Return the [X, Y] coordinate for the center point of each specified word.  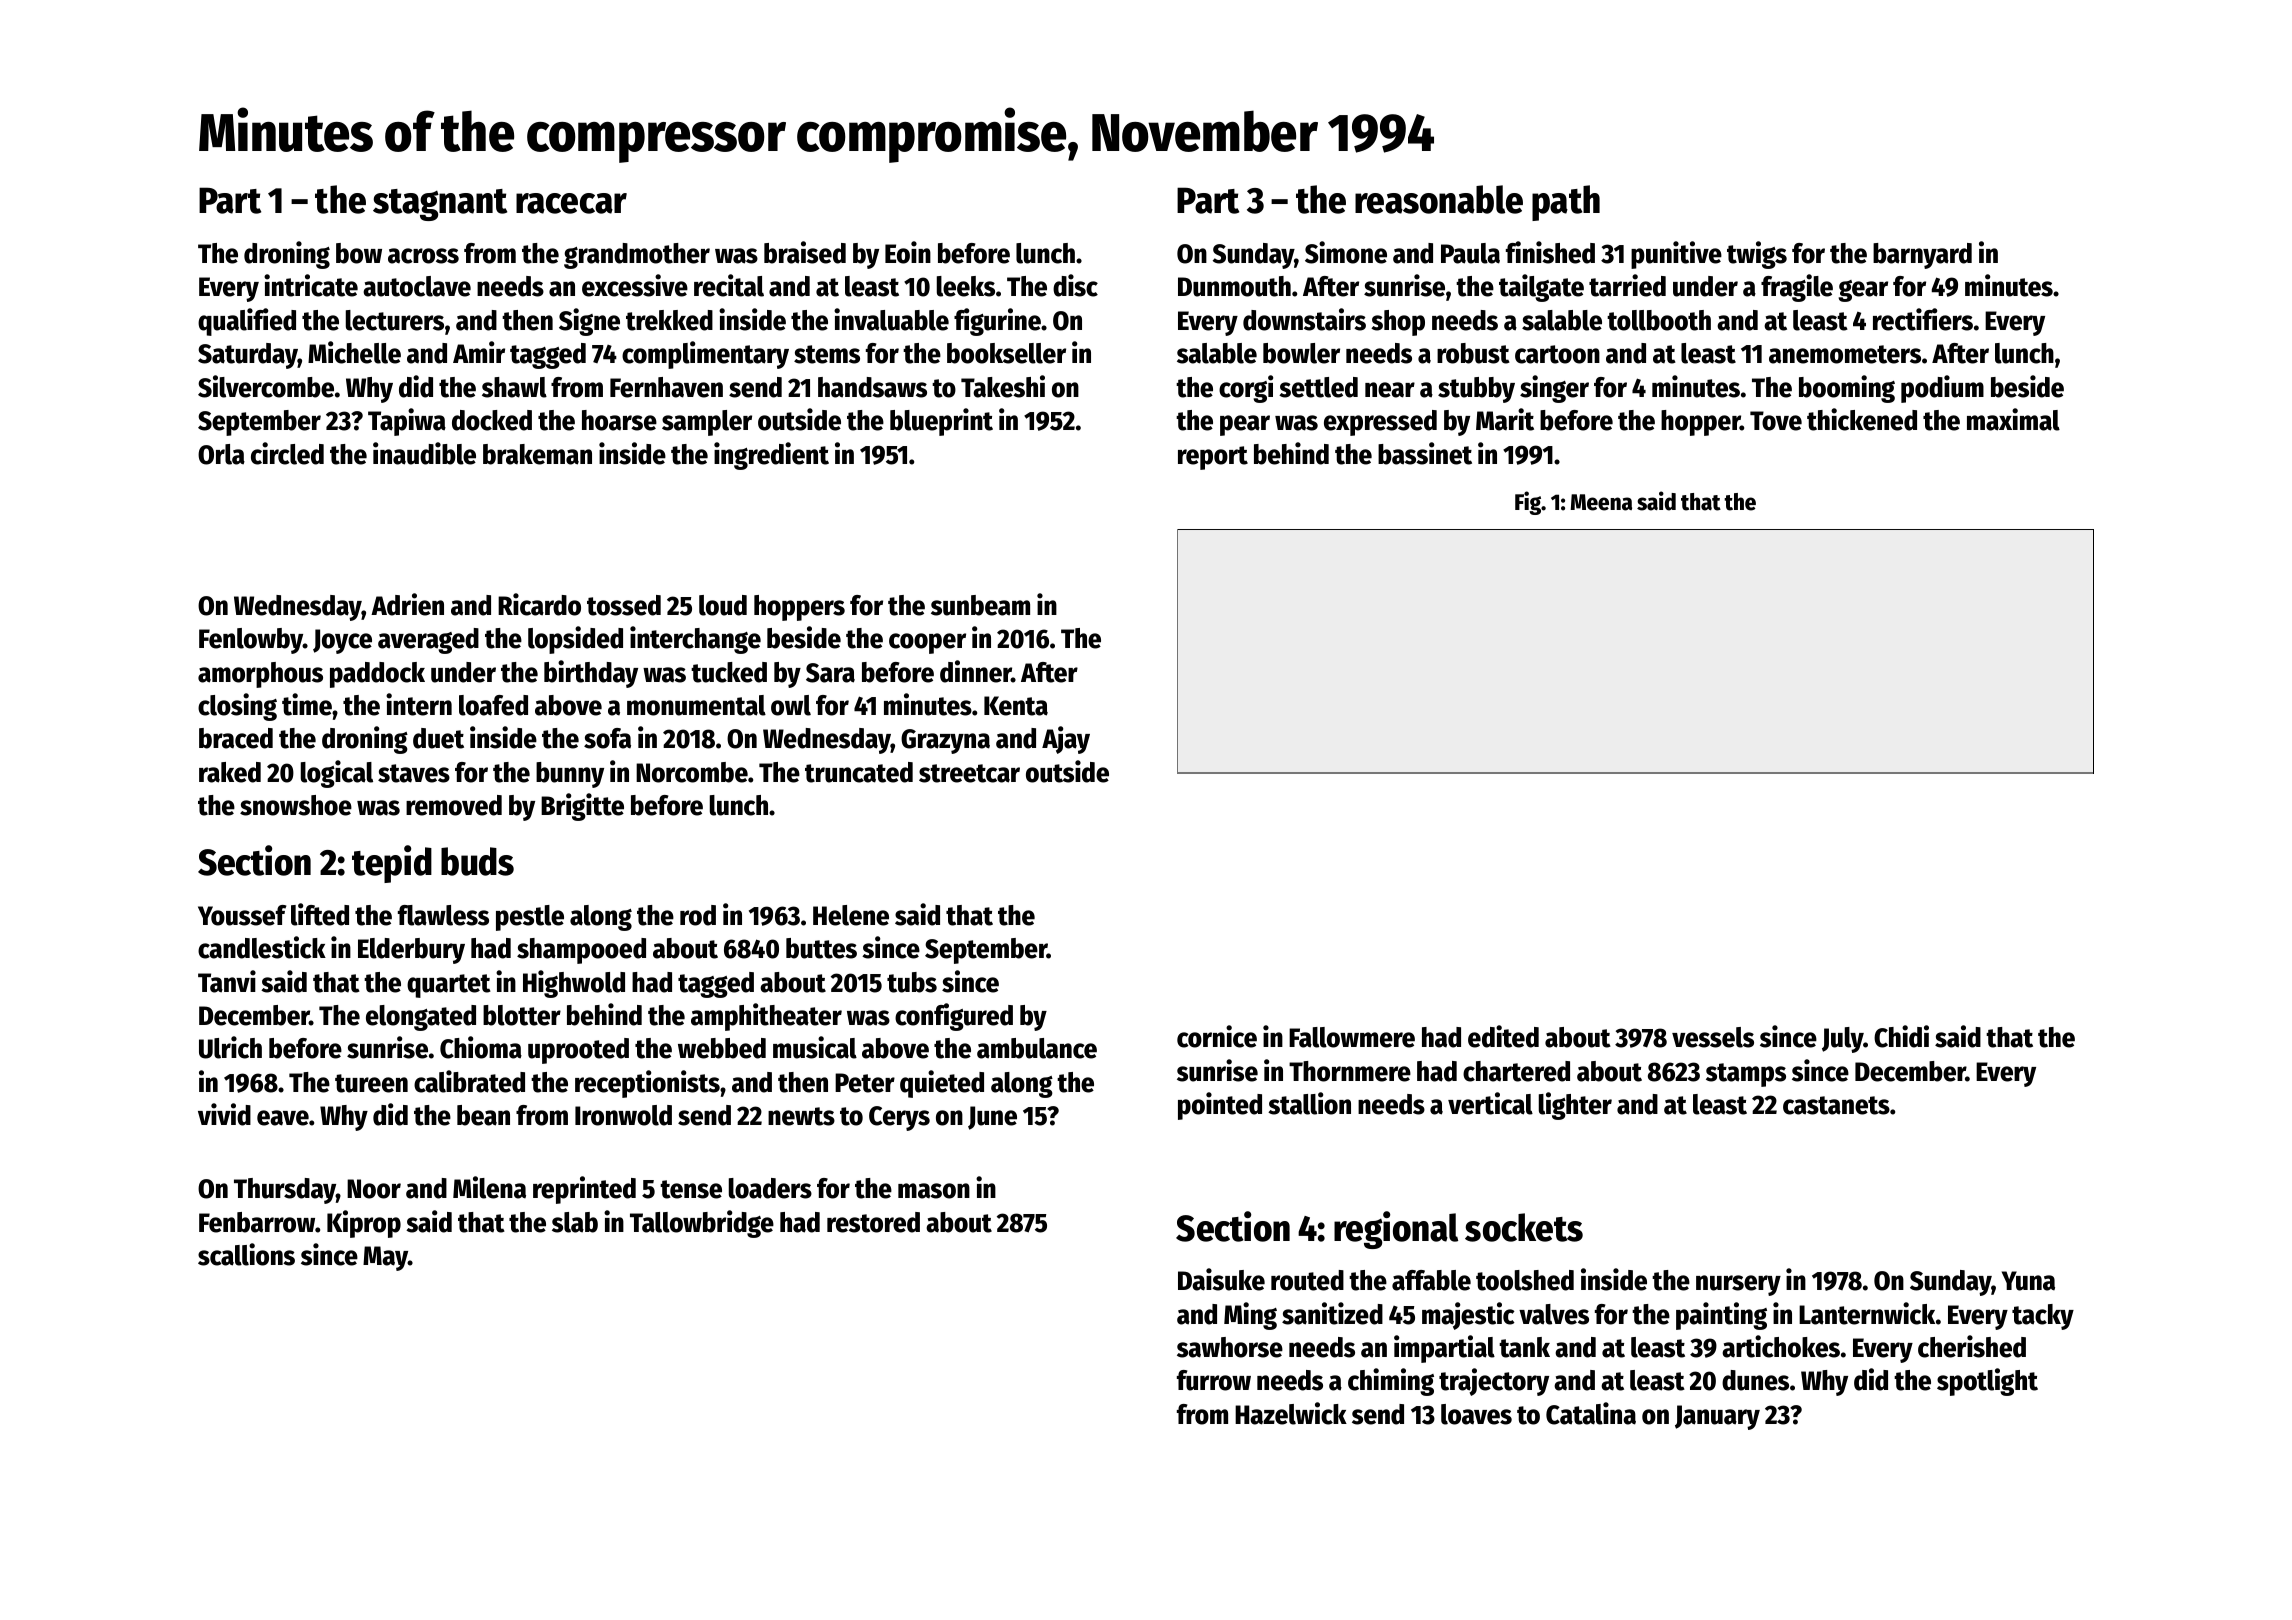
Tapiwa [407, 422]
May [385, 1258]
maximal [2013, 419]
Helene [851, 915]
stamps [1746, 1075]
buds [477, 861]
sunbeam [980, 605]
